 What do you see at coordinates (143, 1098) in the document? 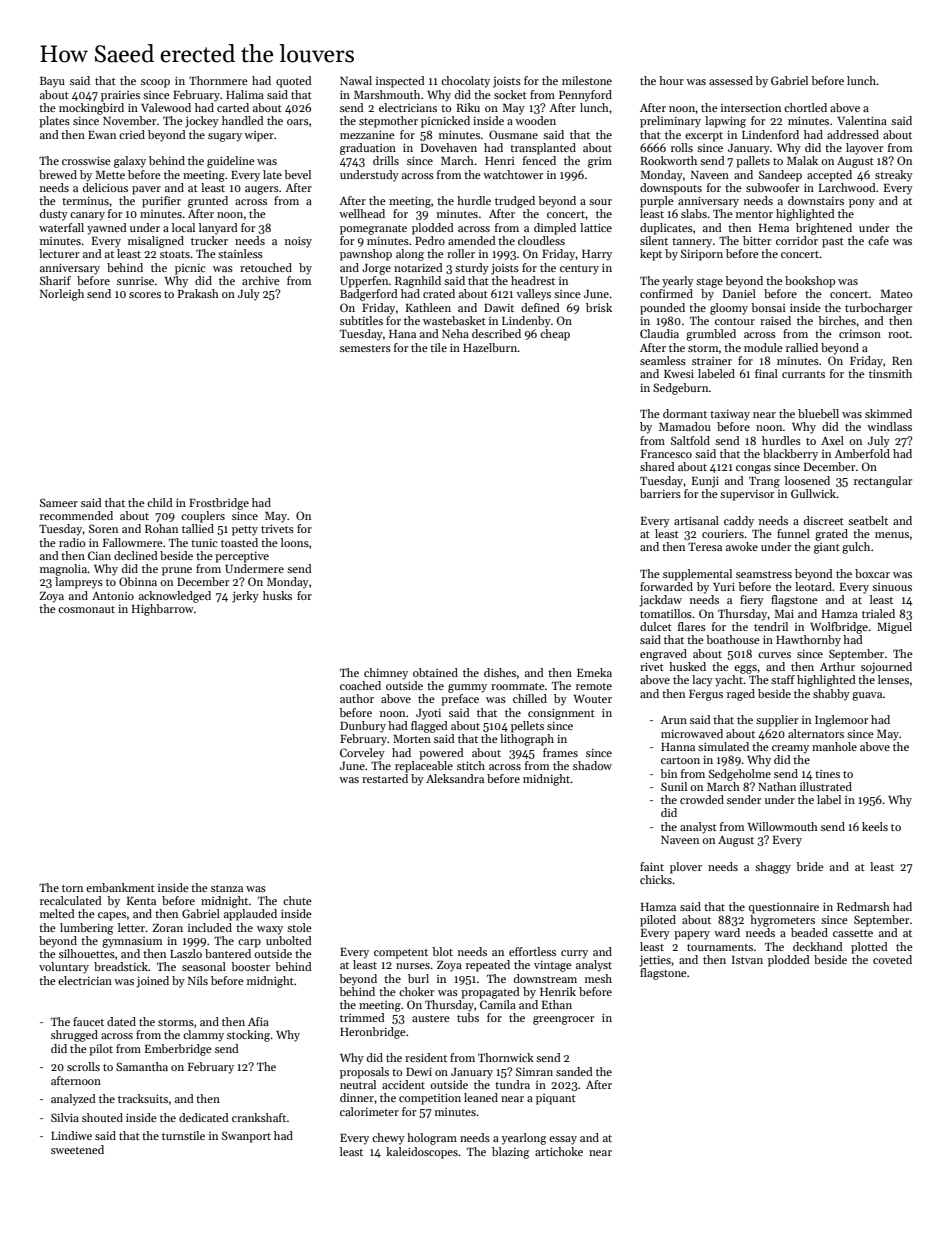
I see `tracksuits` at bounding box center [143, 1098].
